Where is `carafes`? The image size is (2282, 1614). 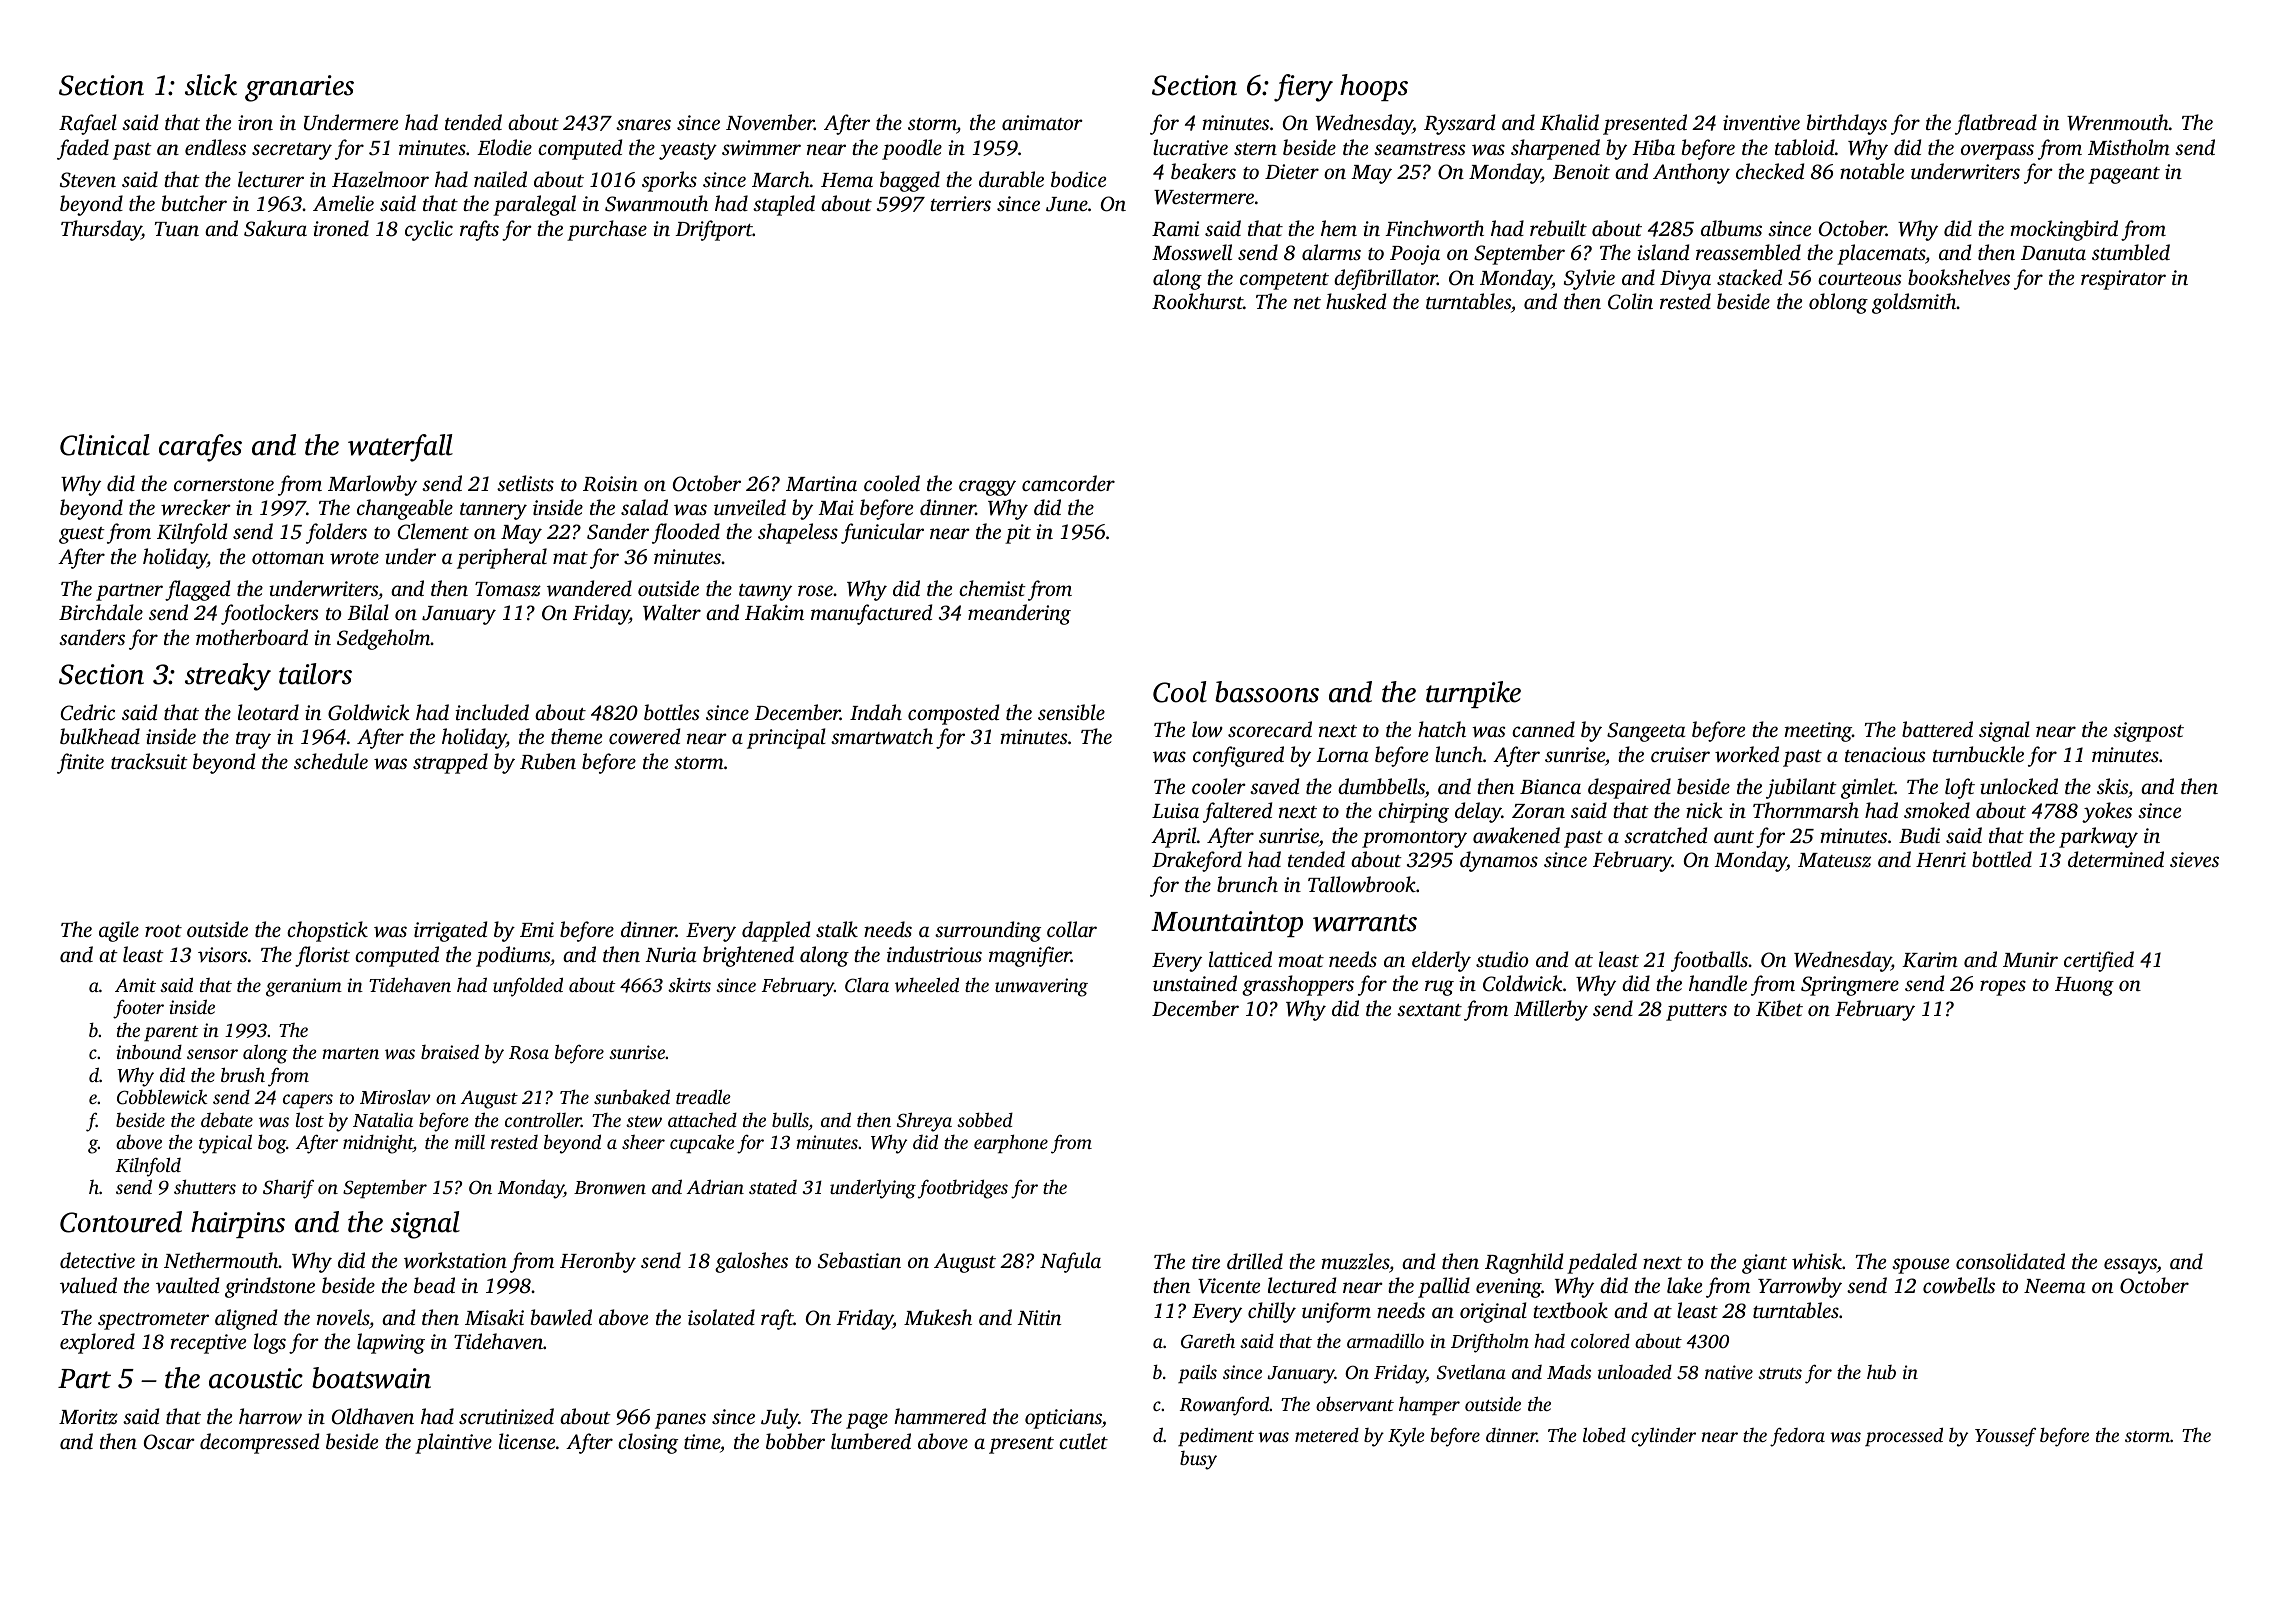
carafes is located at coordinates (200, 448).
